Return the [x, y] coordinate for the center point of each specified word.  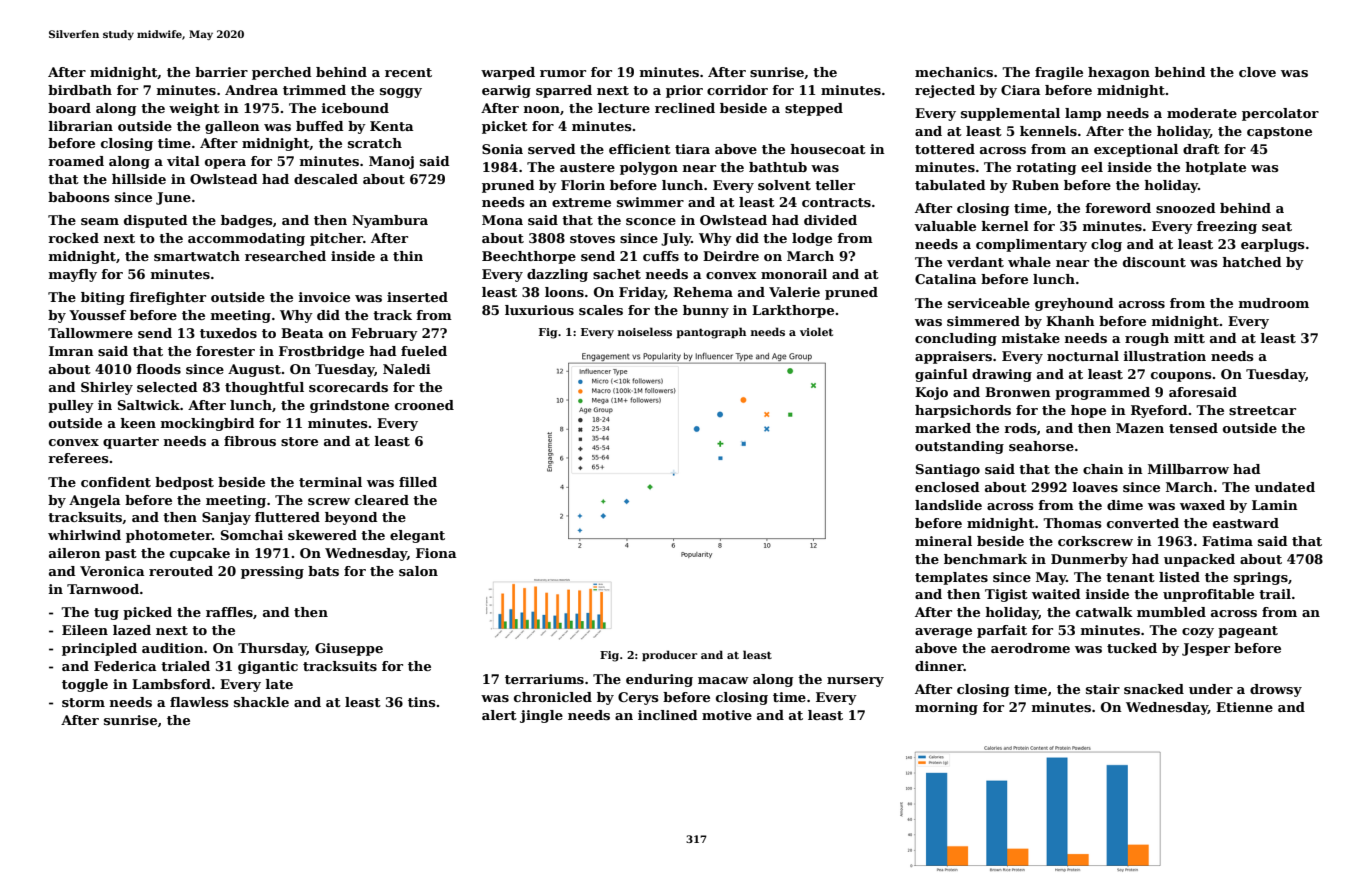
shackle [261, 702]
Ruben [1035, 185]
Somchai [252, 535]
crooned [424, 405]
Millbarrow [1188, 469]
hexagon [1119, 73]
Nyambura [390, 221]
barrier [221, 72]
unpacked [1199, 560]
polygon [649, 168]
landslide [948, 505]
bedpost [184, 483]
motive [727, 715]
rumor [563, 73]
